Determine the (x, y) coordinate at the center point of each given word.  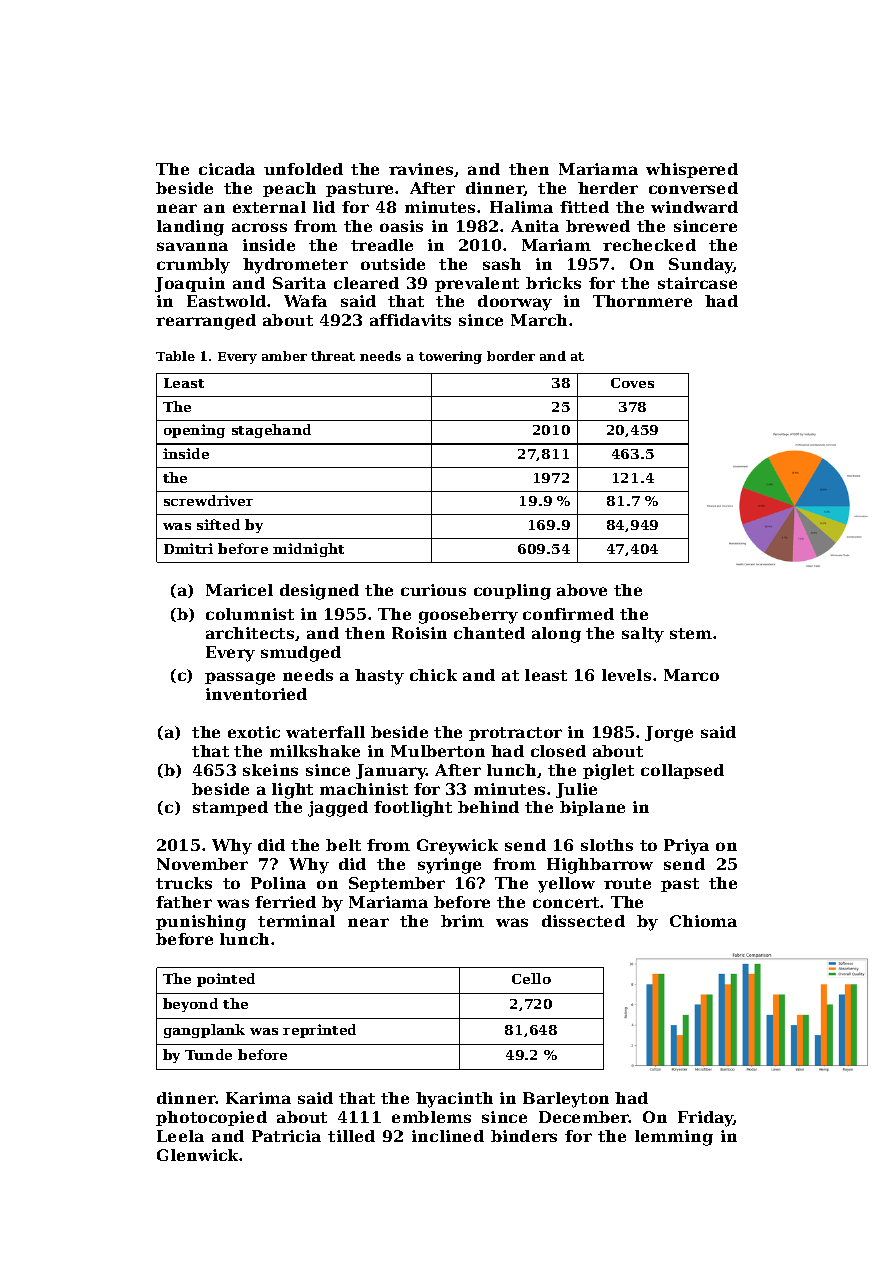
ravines (421, 169)
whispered (692, 170)
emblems (431, 1117)
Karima (258, 1098)
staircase (697, 283)
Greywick (457, 847)
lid (324, 207)
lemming (674, 1138)
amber (284, 356)
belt (343, 845)
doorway (515, 303)
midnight (308, 550)
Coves (632, 383)
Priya (686, 847)
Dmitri (188, 548)
